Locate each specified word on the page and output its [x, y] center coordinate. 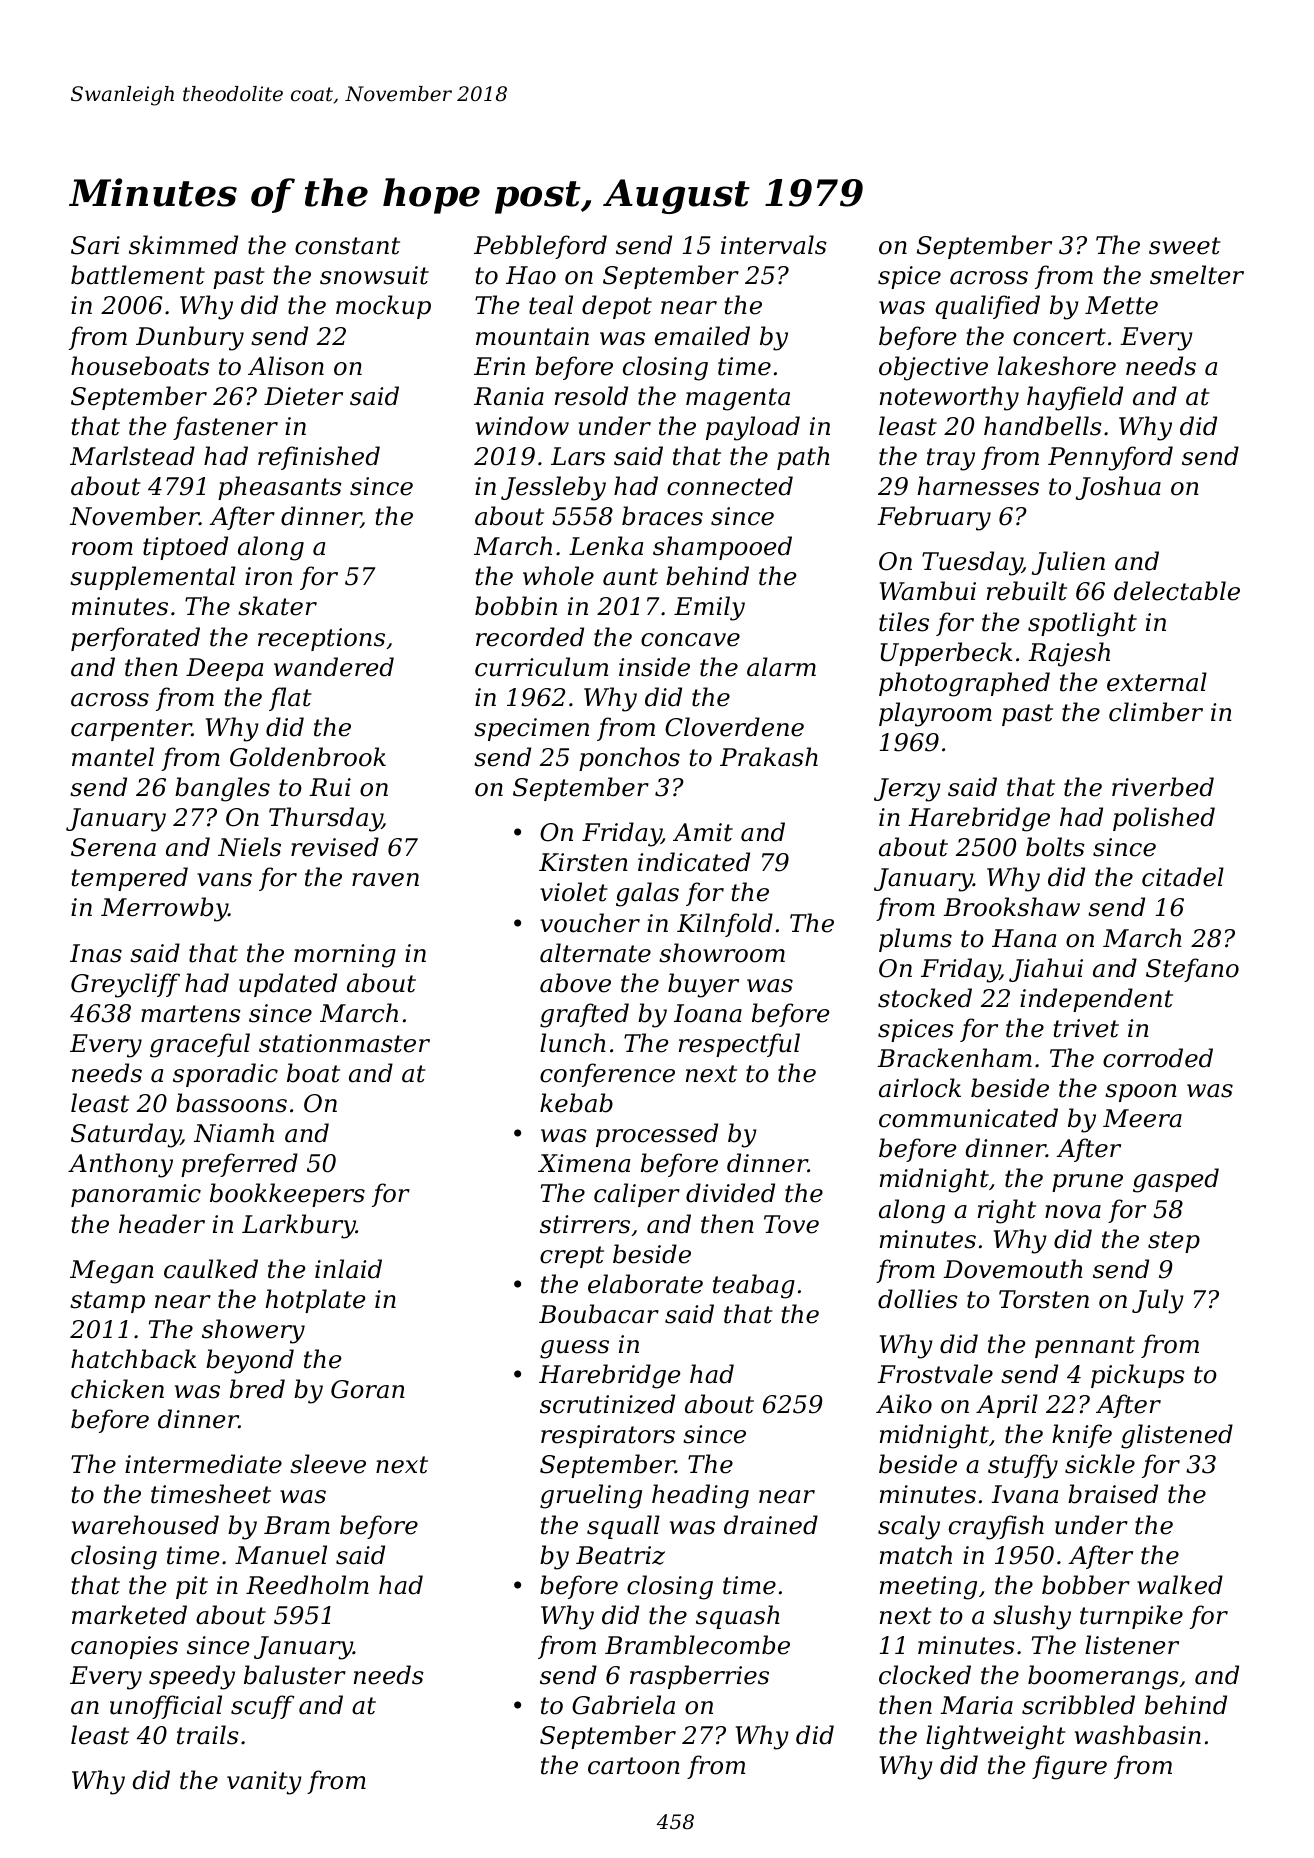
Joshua [1118, 488]
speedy [192, 1677]
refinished [319, 458]
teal [551, 305]
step [1174, 1242]
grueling [591, 1496]
